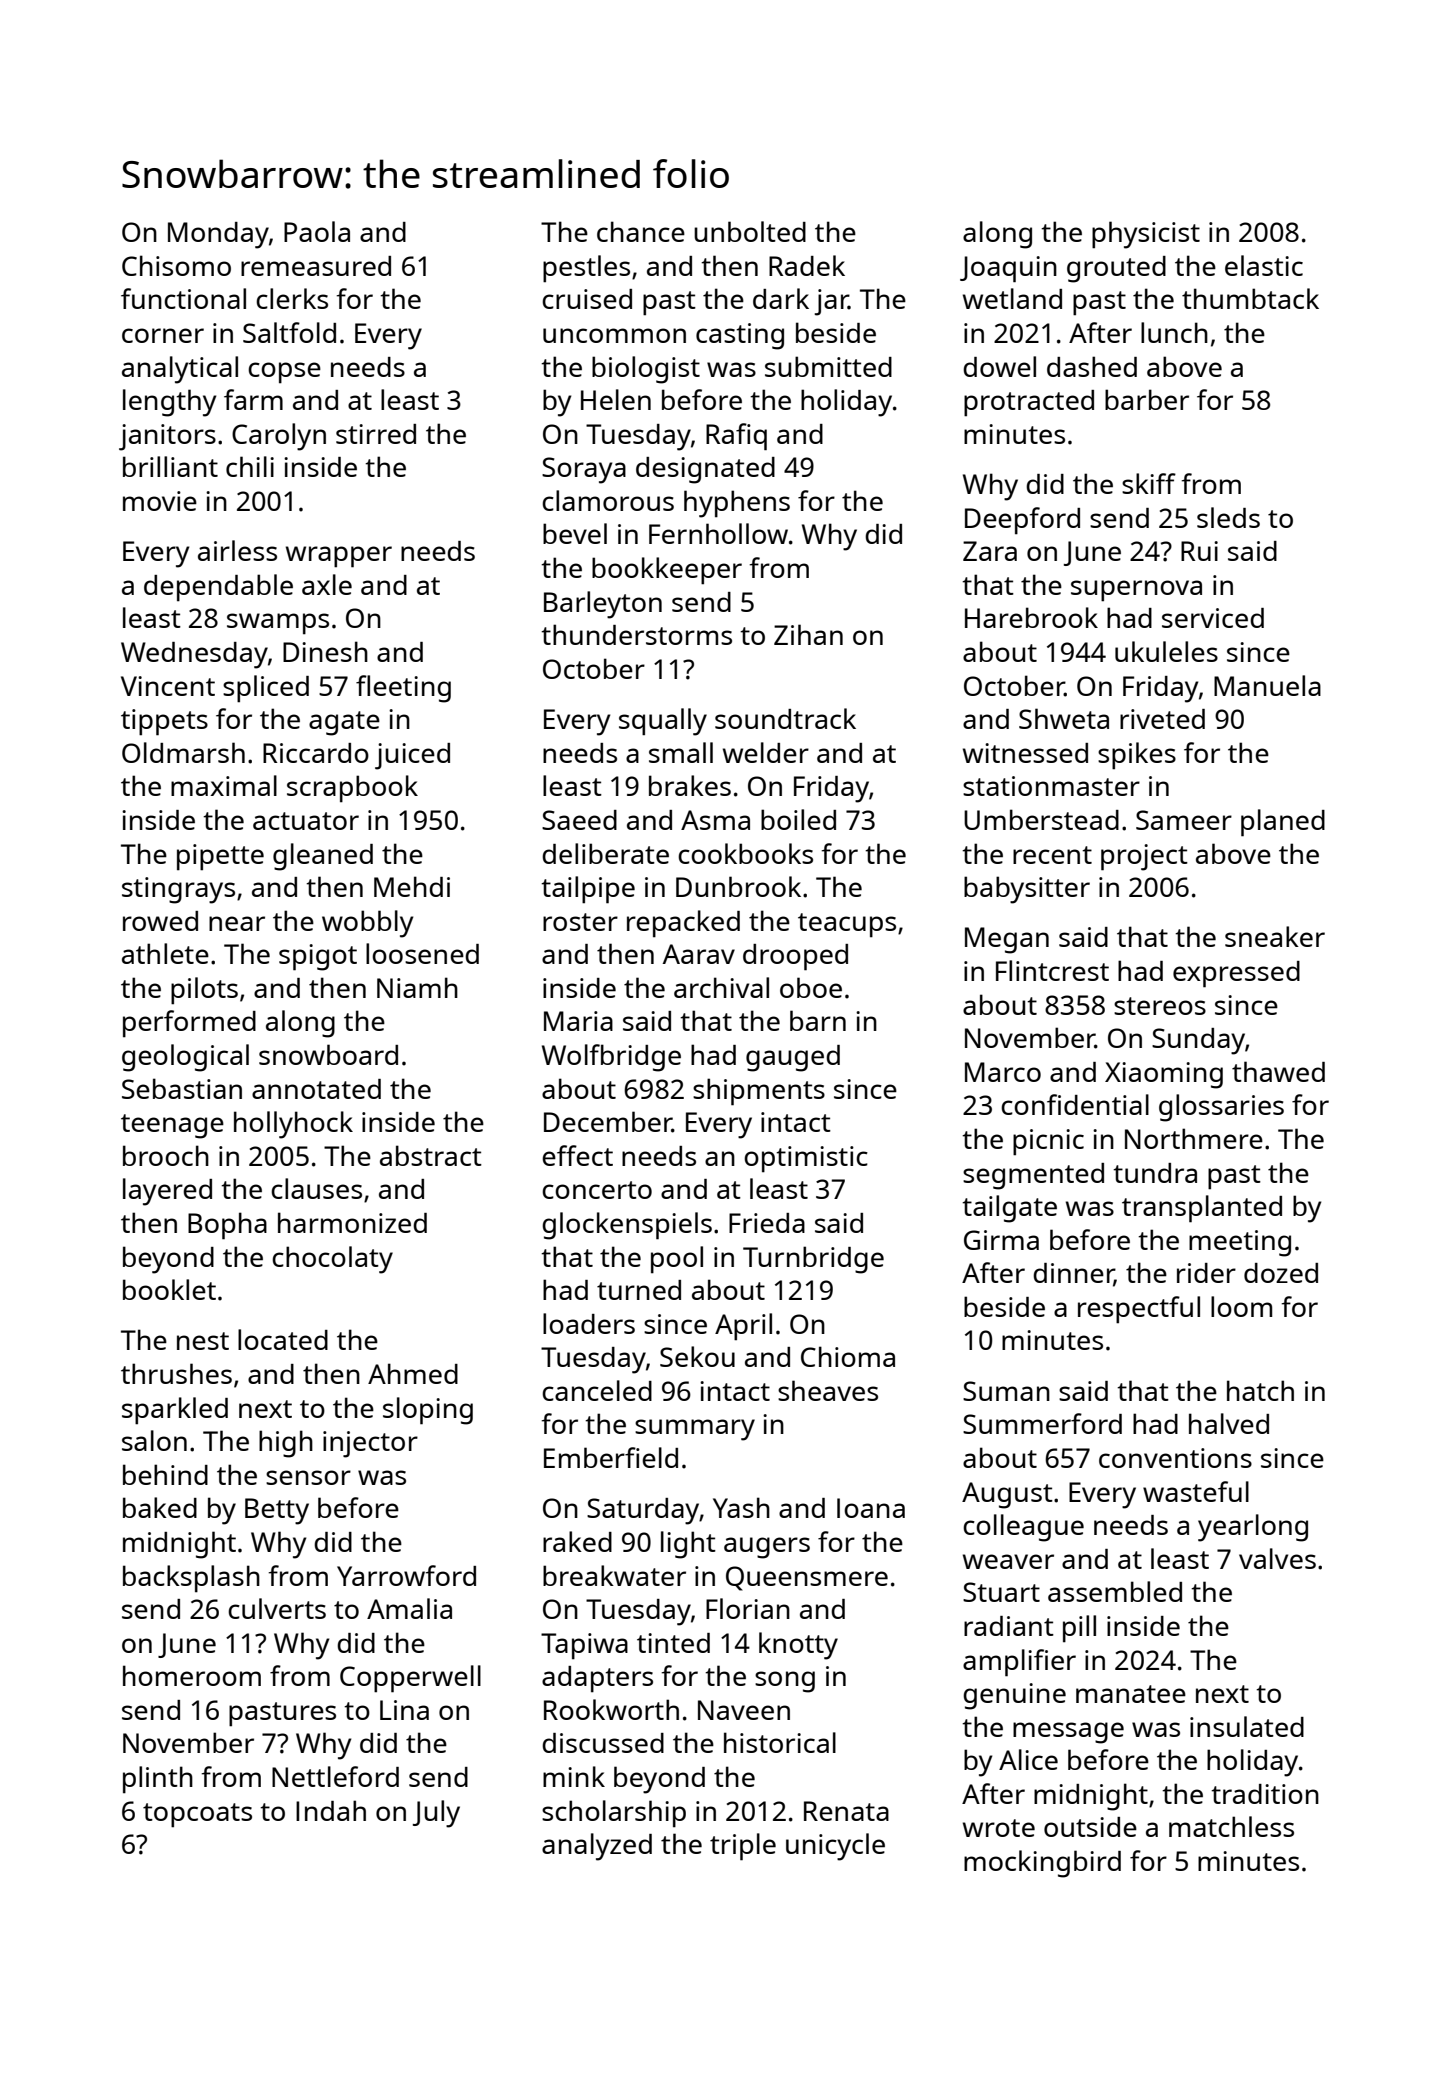 The height and width of the screenshot is (2100, 1450). I want to click on lengthy, so click(169, 403).
